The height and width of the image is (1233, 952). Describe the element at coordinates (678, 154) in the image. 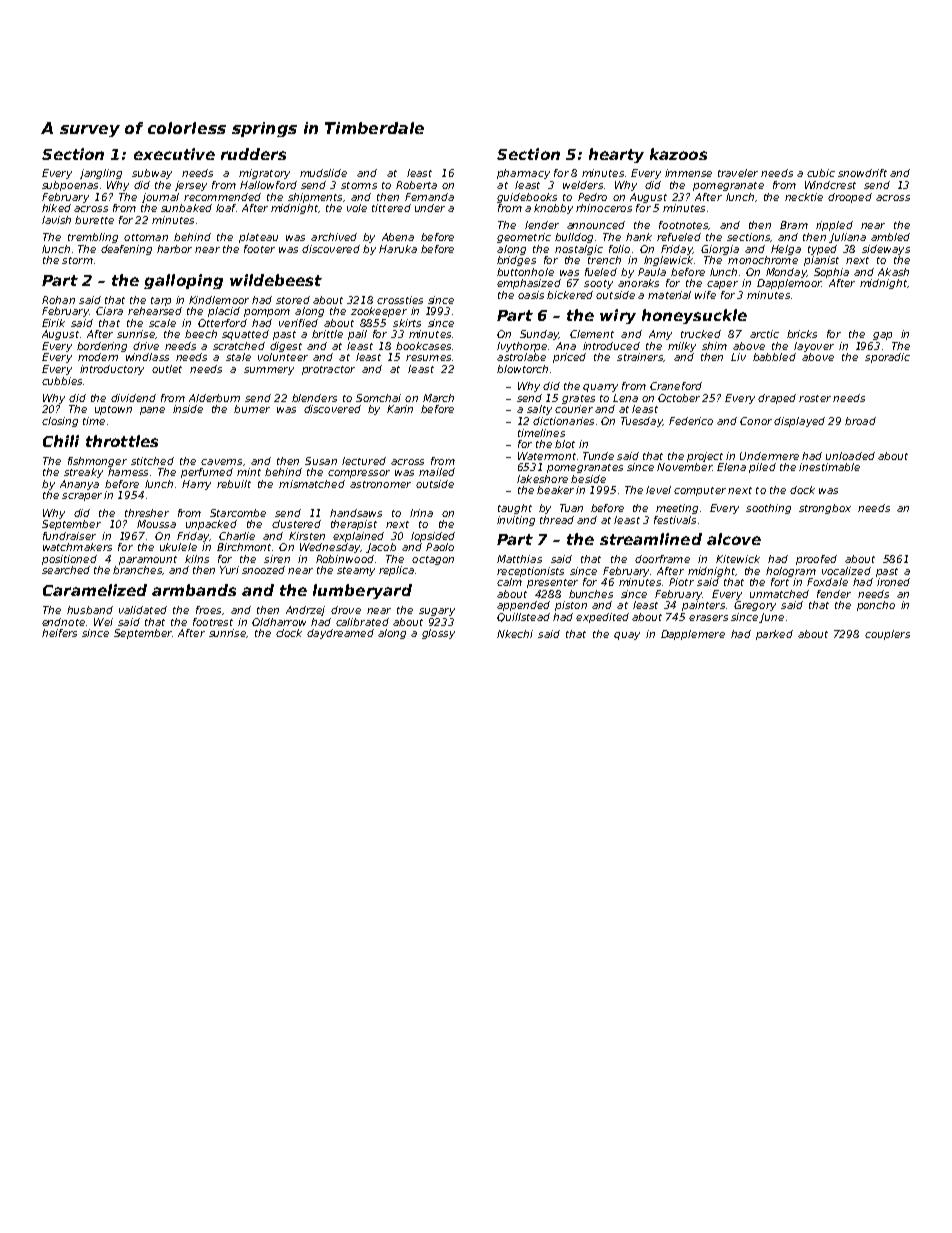

I see `kazoos` at that location.
